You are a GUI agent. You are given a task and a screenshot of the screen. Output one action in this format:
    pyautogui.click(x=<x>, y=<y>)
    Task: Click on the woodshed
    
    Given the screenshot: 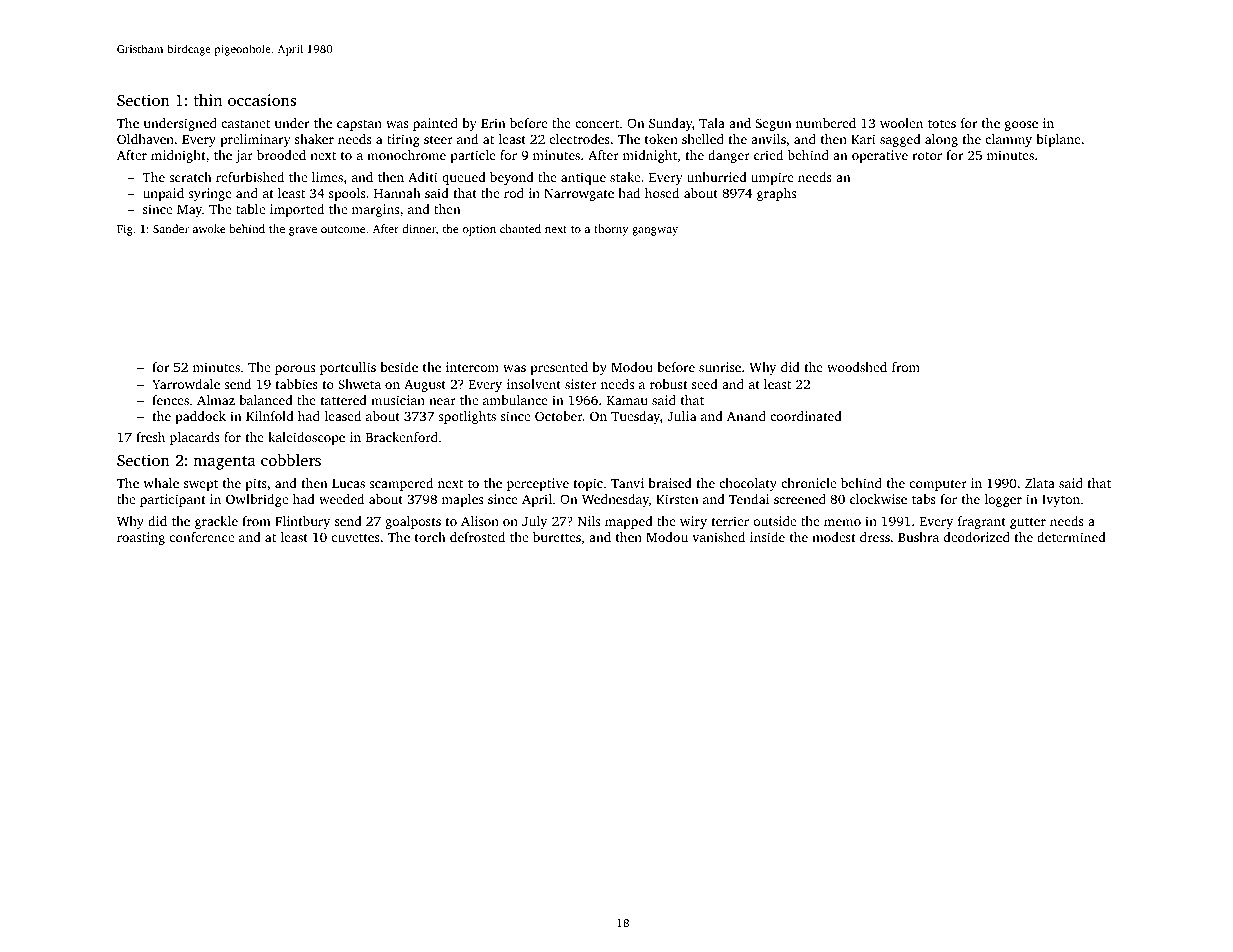 What is the action you would take?
    pyautogui.click(x=857, y=367)
